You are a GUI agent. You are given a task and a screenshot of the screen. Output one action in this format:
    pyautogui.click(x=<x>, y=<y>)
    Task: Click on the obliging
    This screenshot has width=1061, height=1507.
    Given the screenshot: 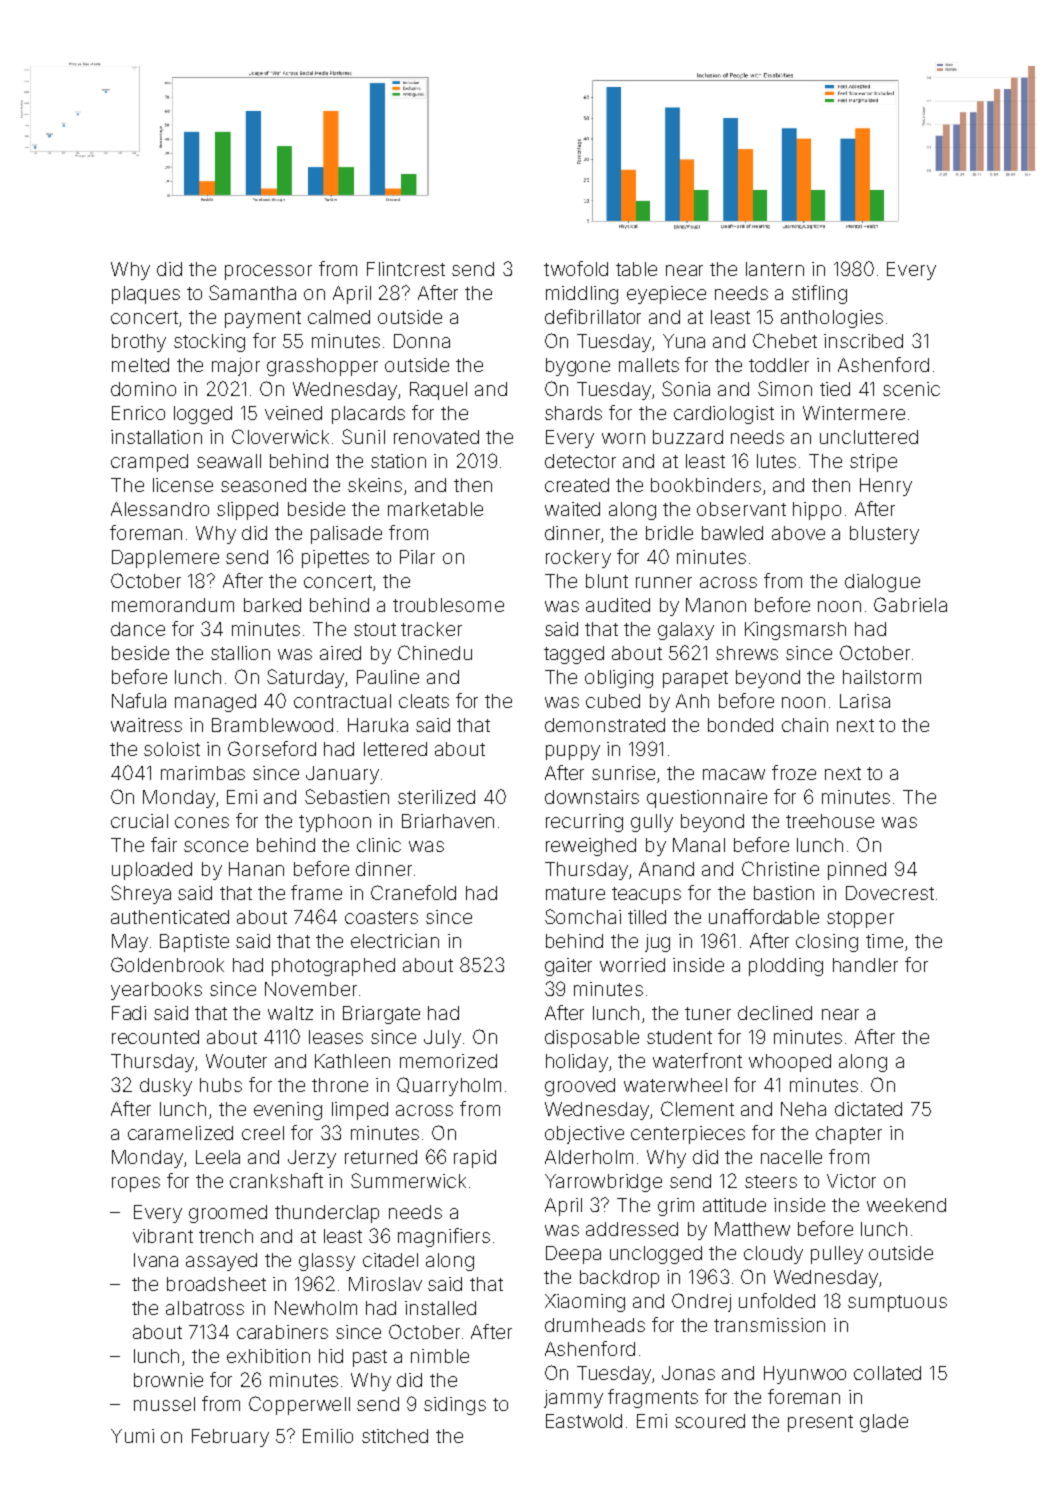 What is the action you would take?
    pyautogui.click(x=619, y=679)
